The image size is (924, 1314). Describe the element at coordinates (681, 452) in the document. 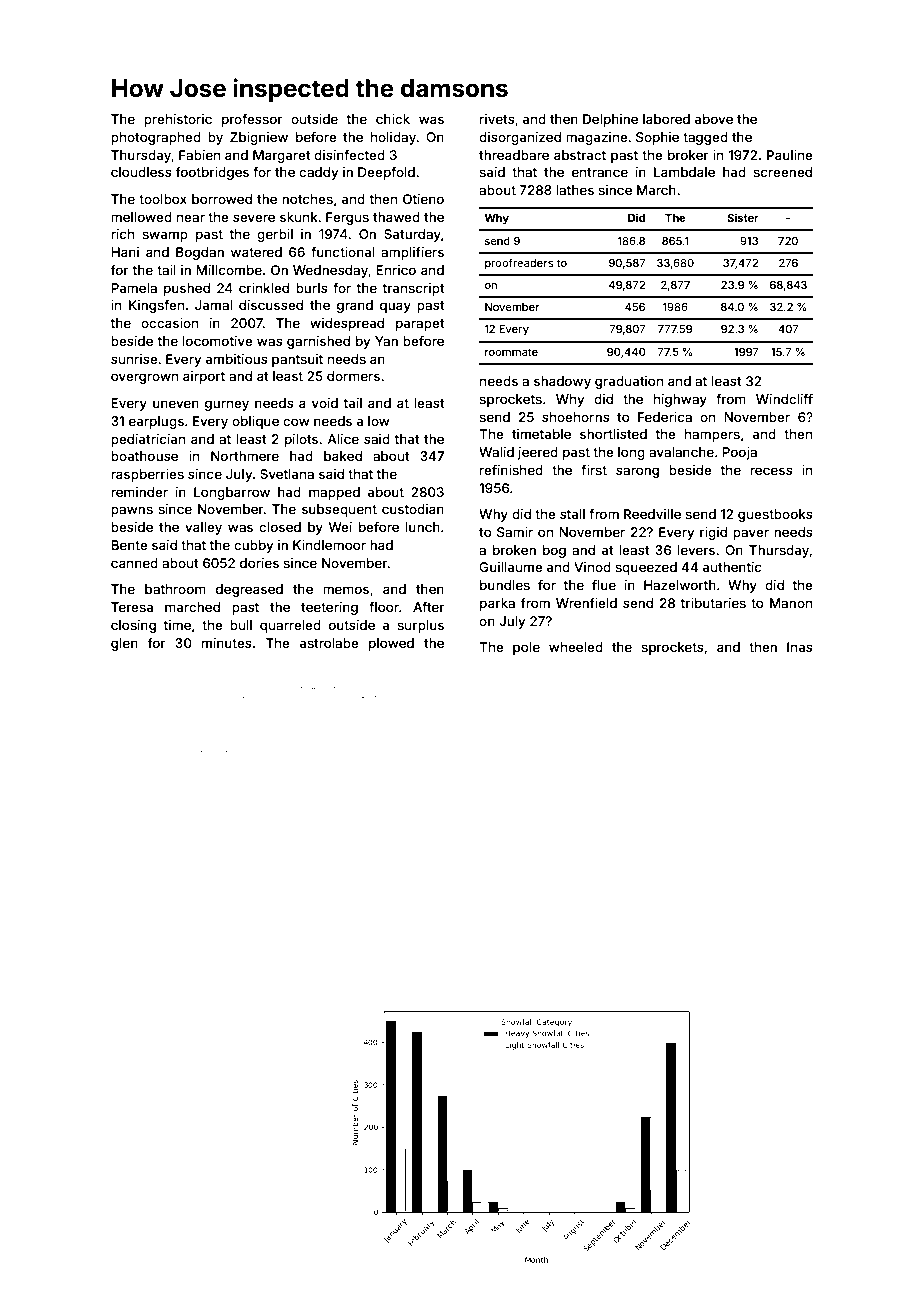

I see `avalanche` at that location.
